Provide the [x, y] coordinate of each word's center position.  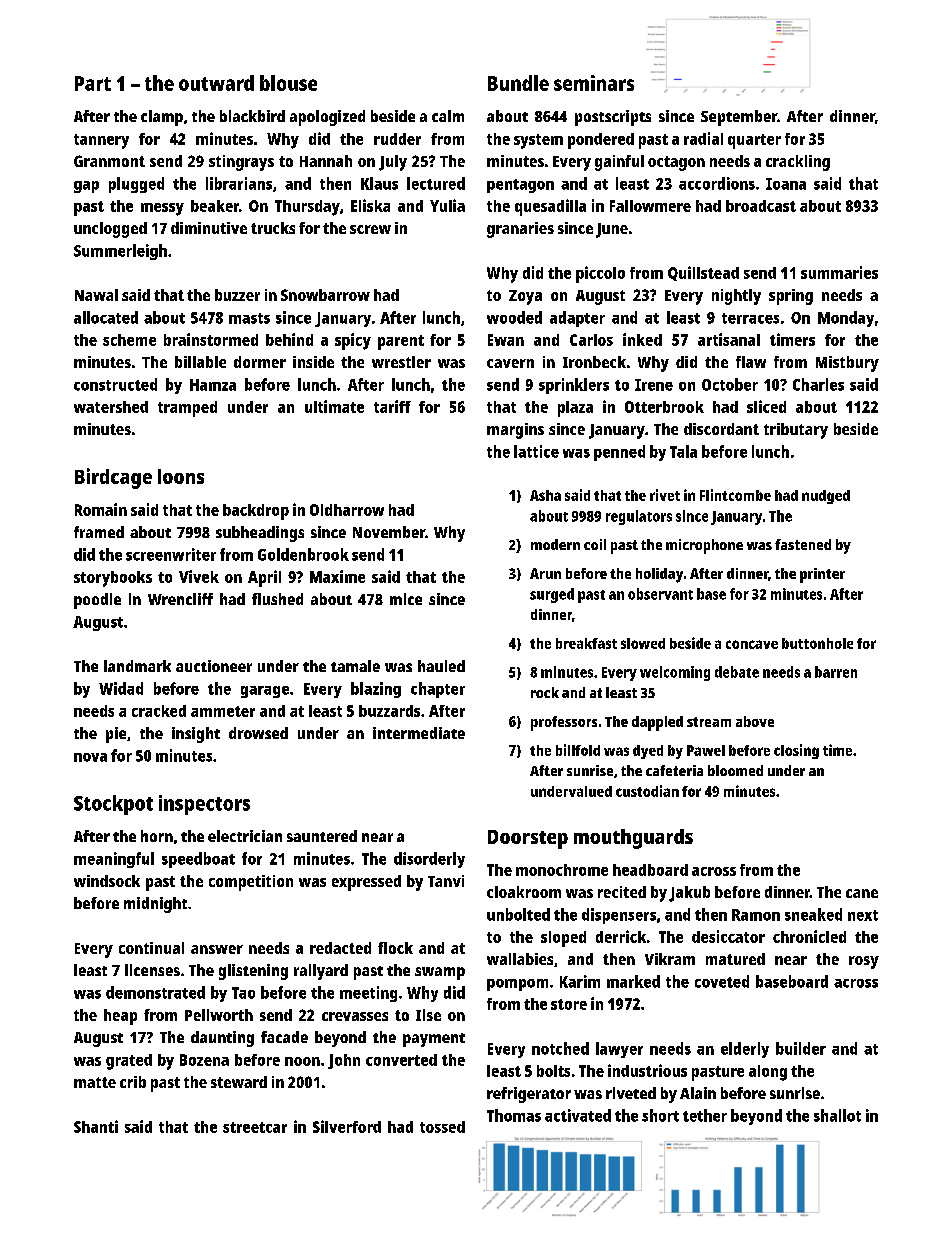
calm [448, 116]
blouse [288, 83]
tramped [187, 409]
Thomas [514, 1115]
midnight [155, 905]
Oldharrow [347, 510]
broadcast [761, 206]
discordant [721, 429]
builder [801, 1048]
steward [239, 1082]
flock [395, 948]
